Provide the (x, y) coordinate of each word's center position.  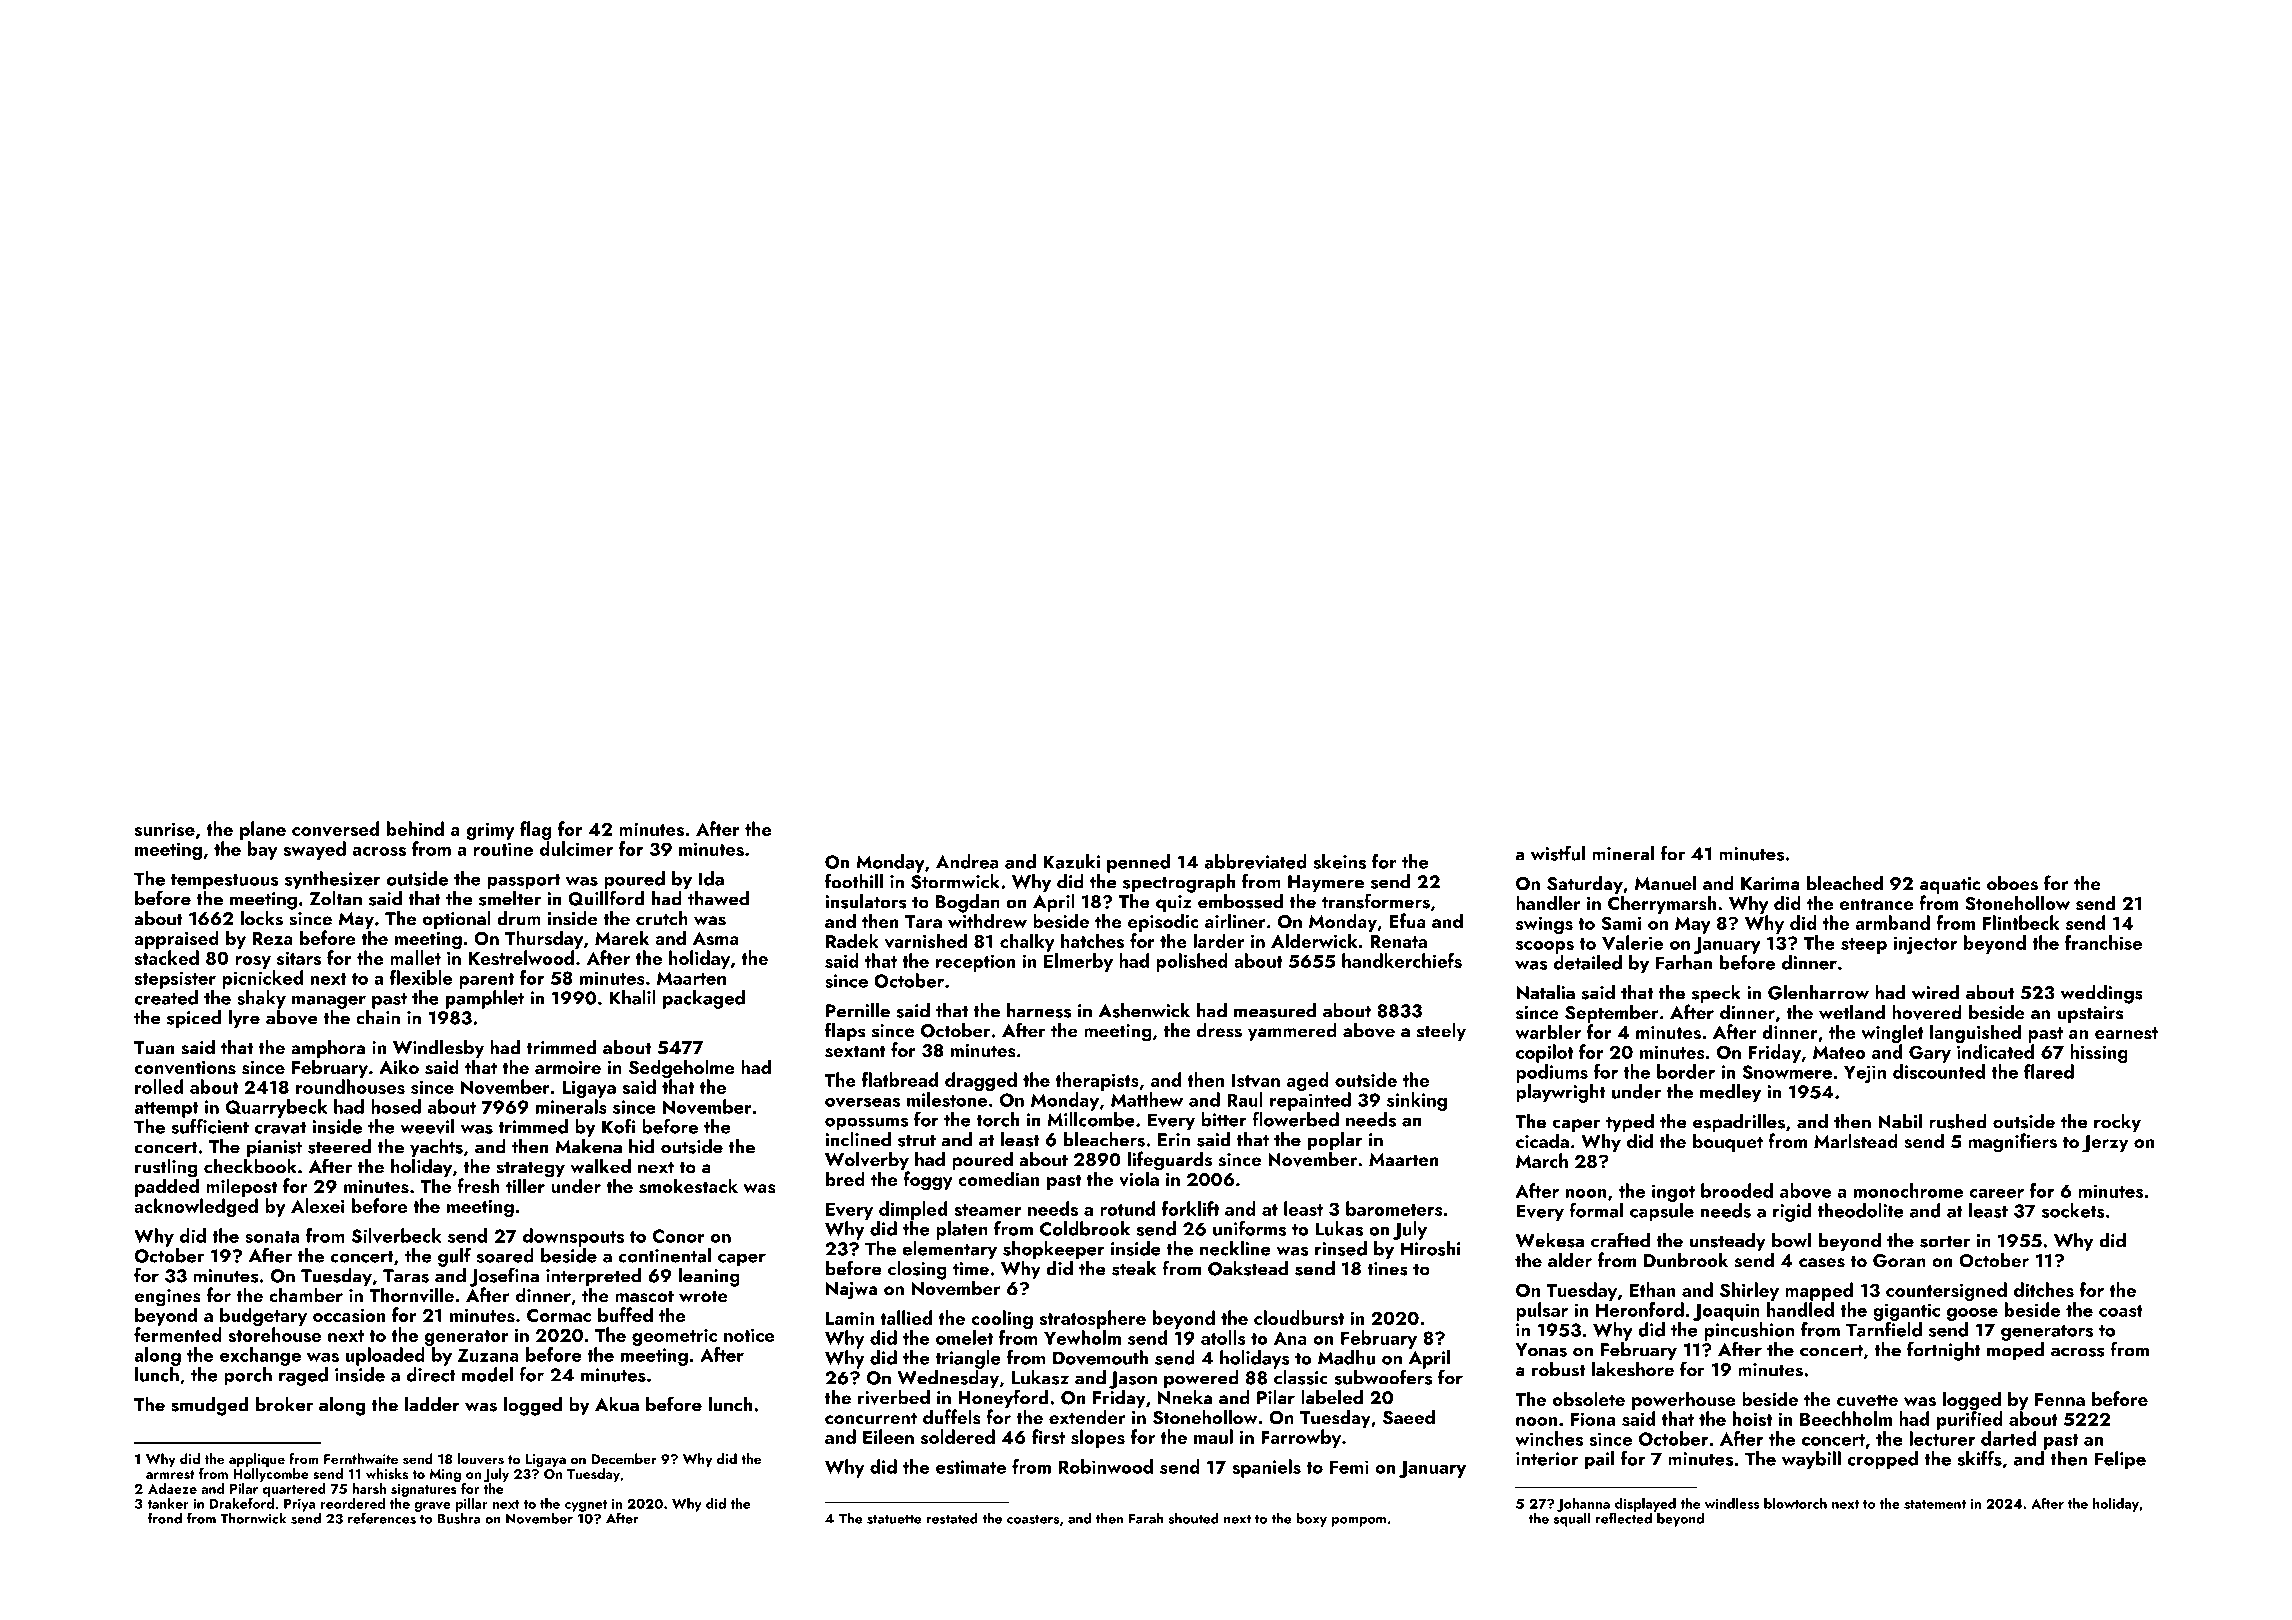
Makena (588, 1146)
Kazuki (1071, 861)
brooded (1737, 1190)
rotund (1127, 1208)
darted (2008, 1438)
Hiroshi (1431, 1248)
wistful (1558, 853)
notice (749, 1335)
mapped (1819, 1291)
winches (1549, 1438)
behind (415, 828)
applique (257, 1460)
